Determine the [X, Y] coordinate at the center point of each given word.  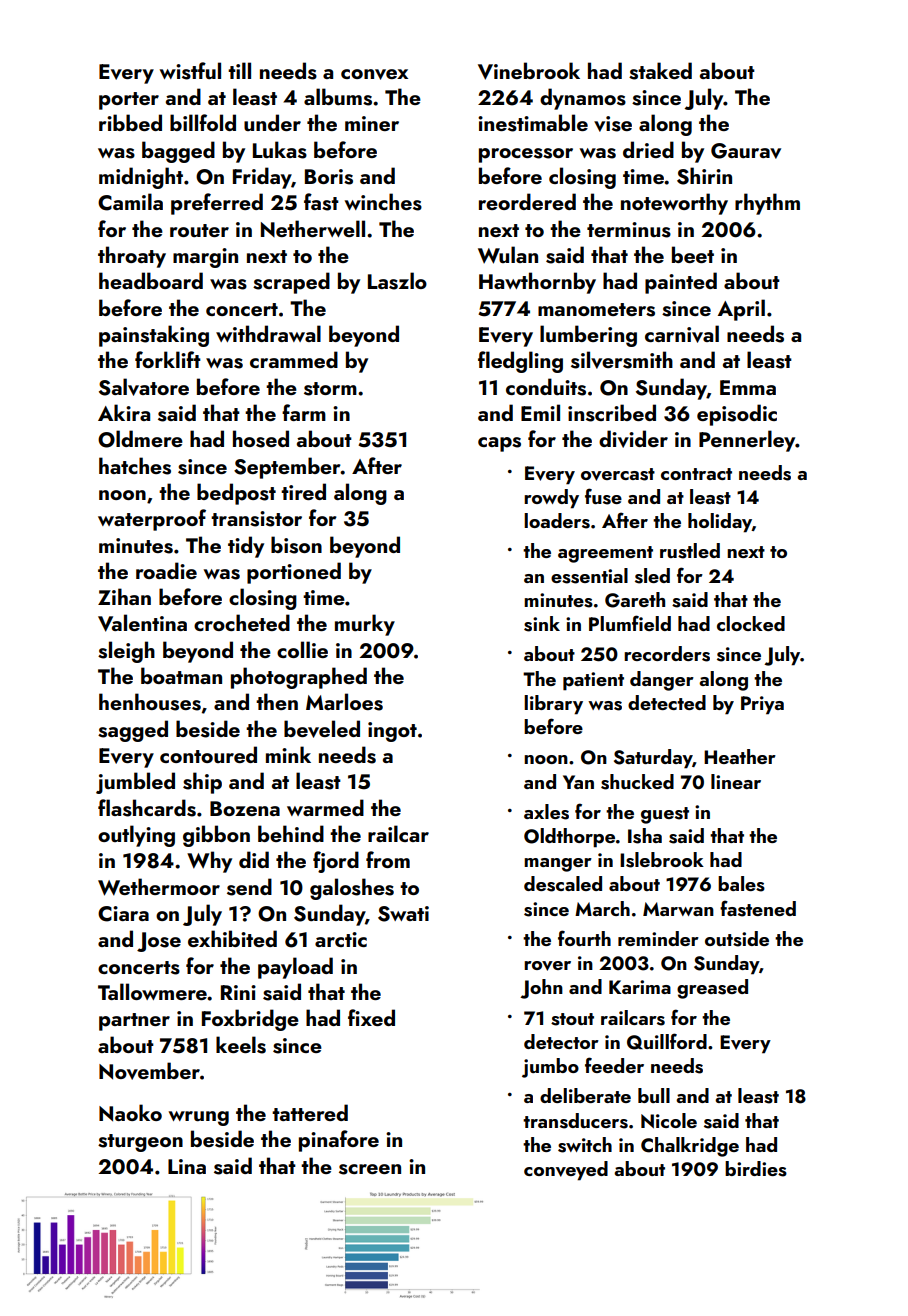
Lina [187, 1166]
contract [696, 474]
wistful [190, 71]
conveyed [566, 1171]
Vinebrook [529, 71]
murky [365, 625]
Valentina [142, 623]
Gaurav [746, 151]
